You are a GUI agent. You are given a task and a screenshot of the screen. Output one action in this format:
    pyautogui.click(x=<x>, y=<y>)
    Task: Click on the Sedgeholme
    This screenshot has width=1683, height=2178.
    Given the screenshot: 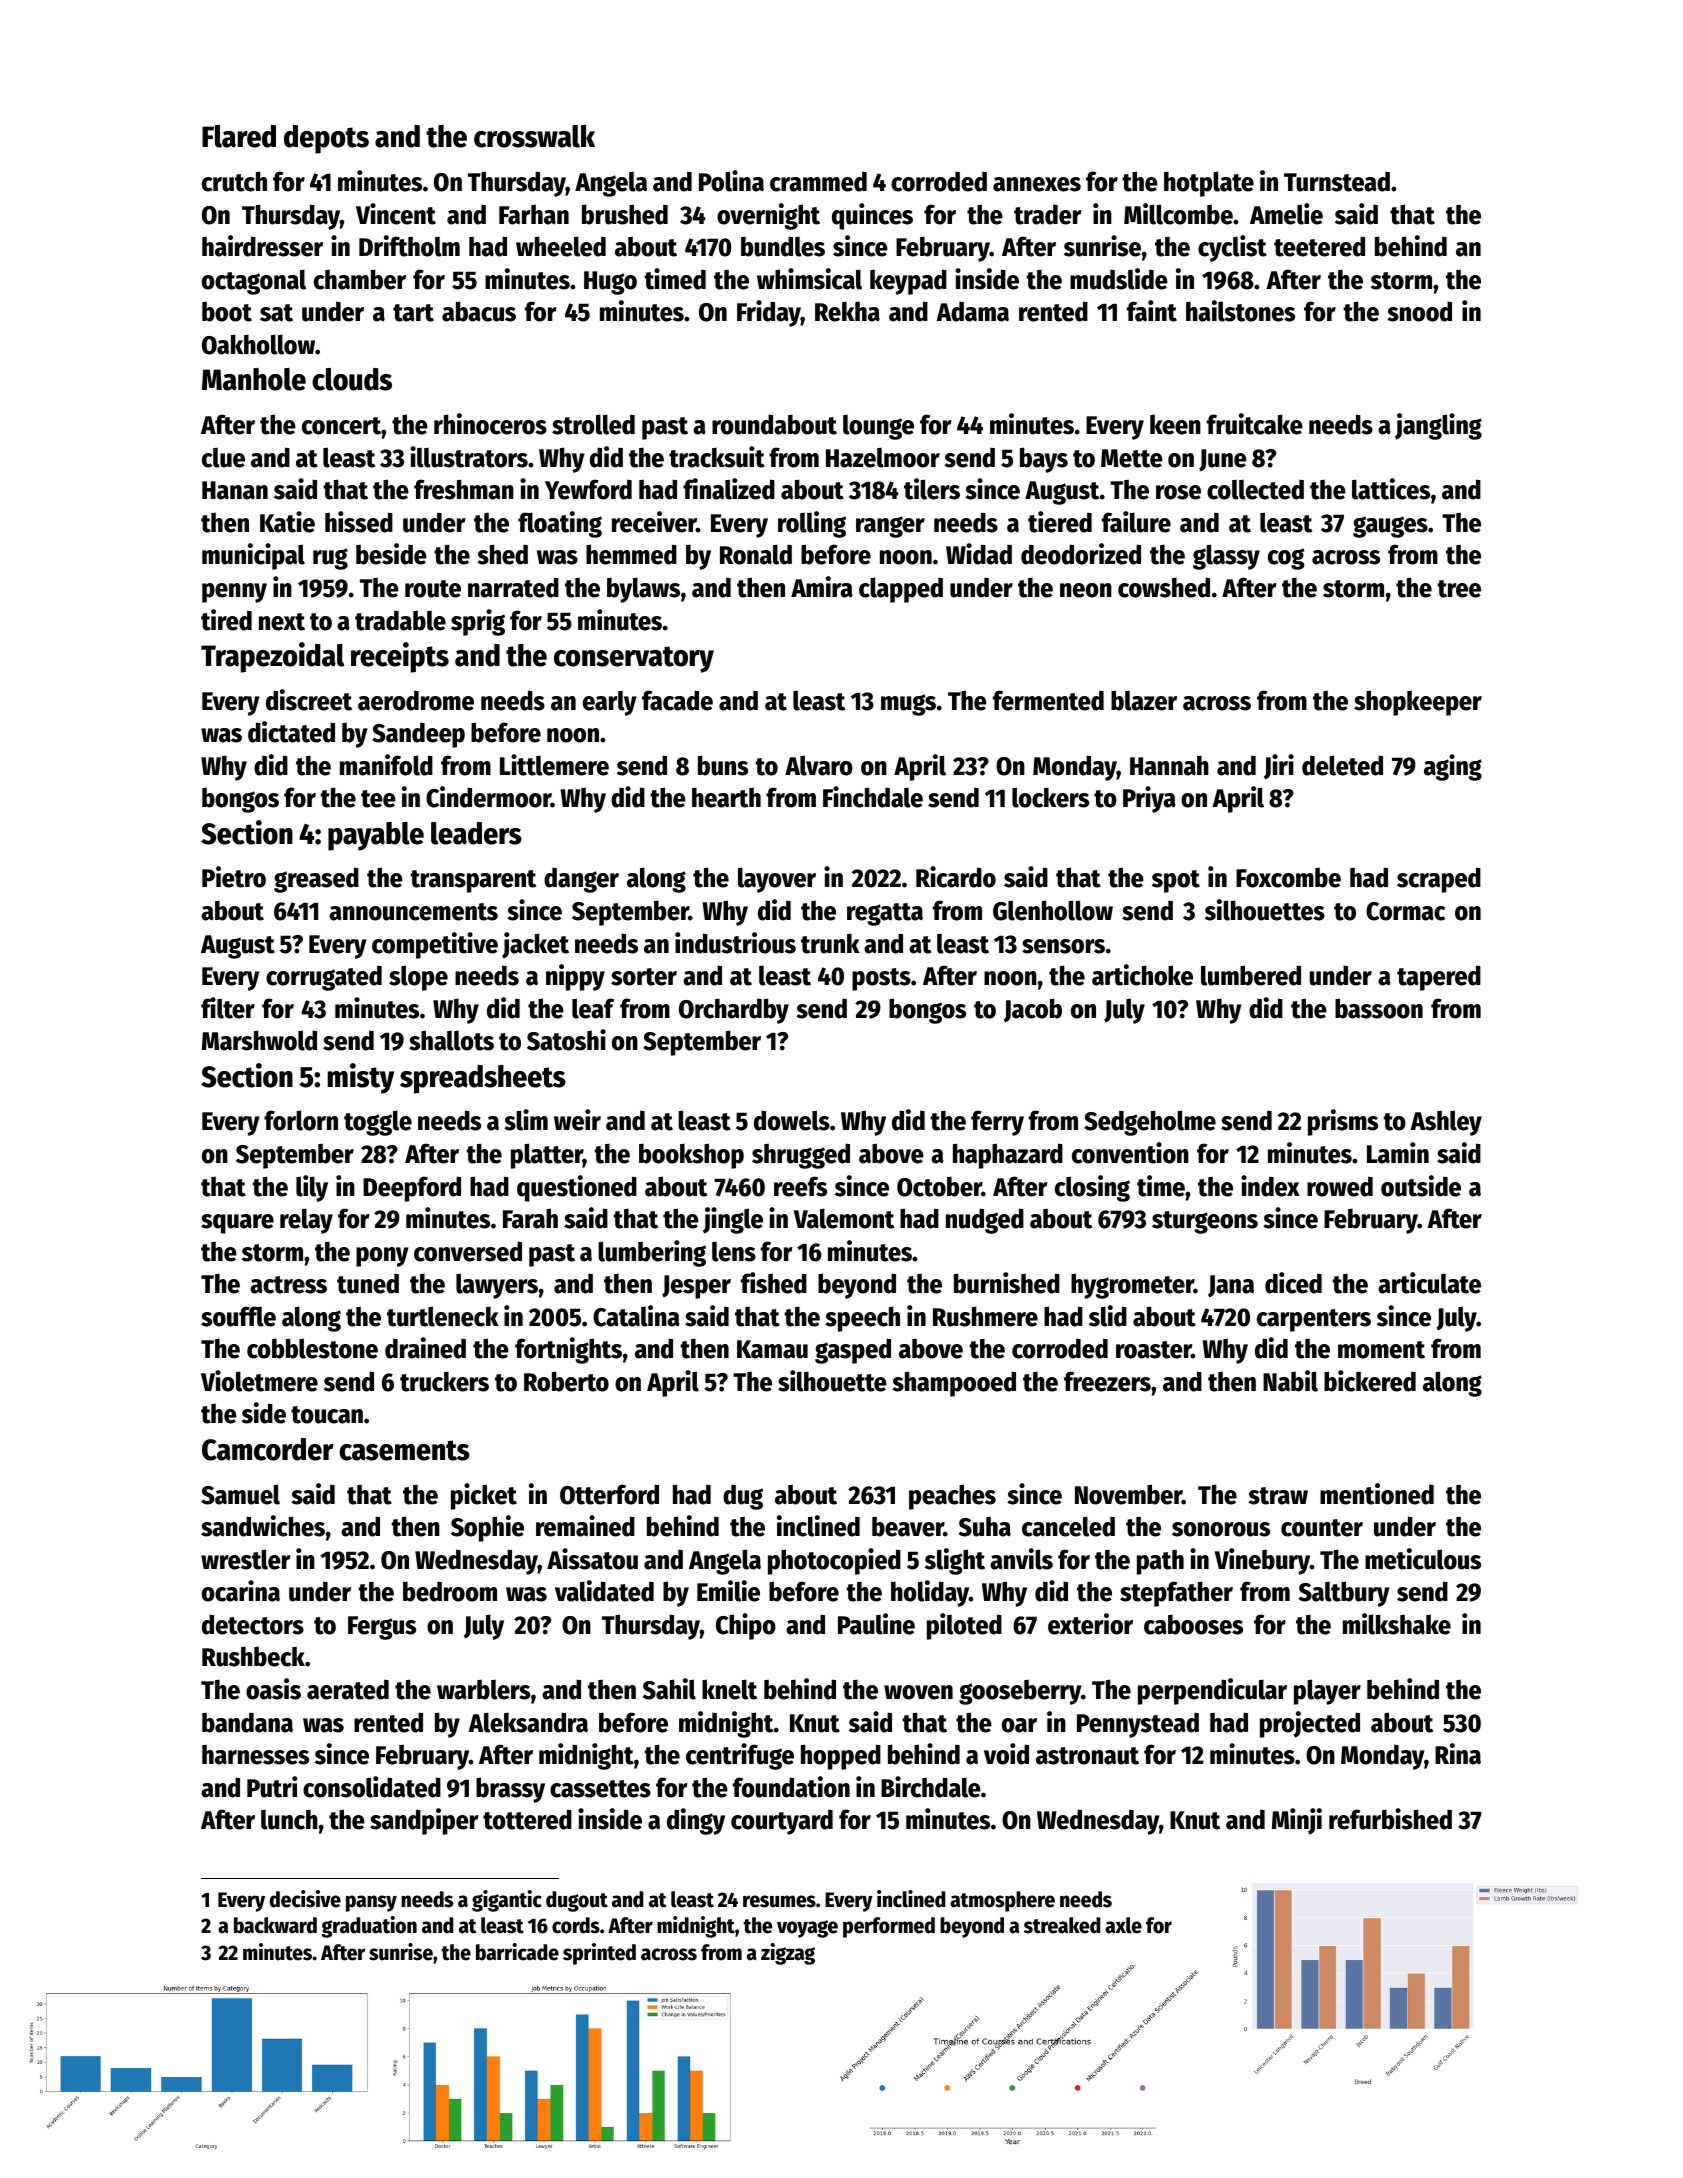 What is the action you would take?
    pyautogui.click(x=1150, y=1123)
